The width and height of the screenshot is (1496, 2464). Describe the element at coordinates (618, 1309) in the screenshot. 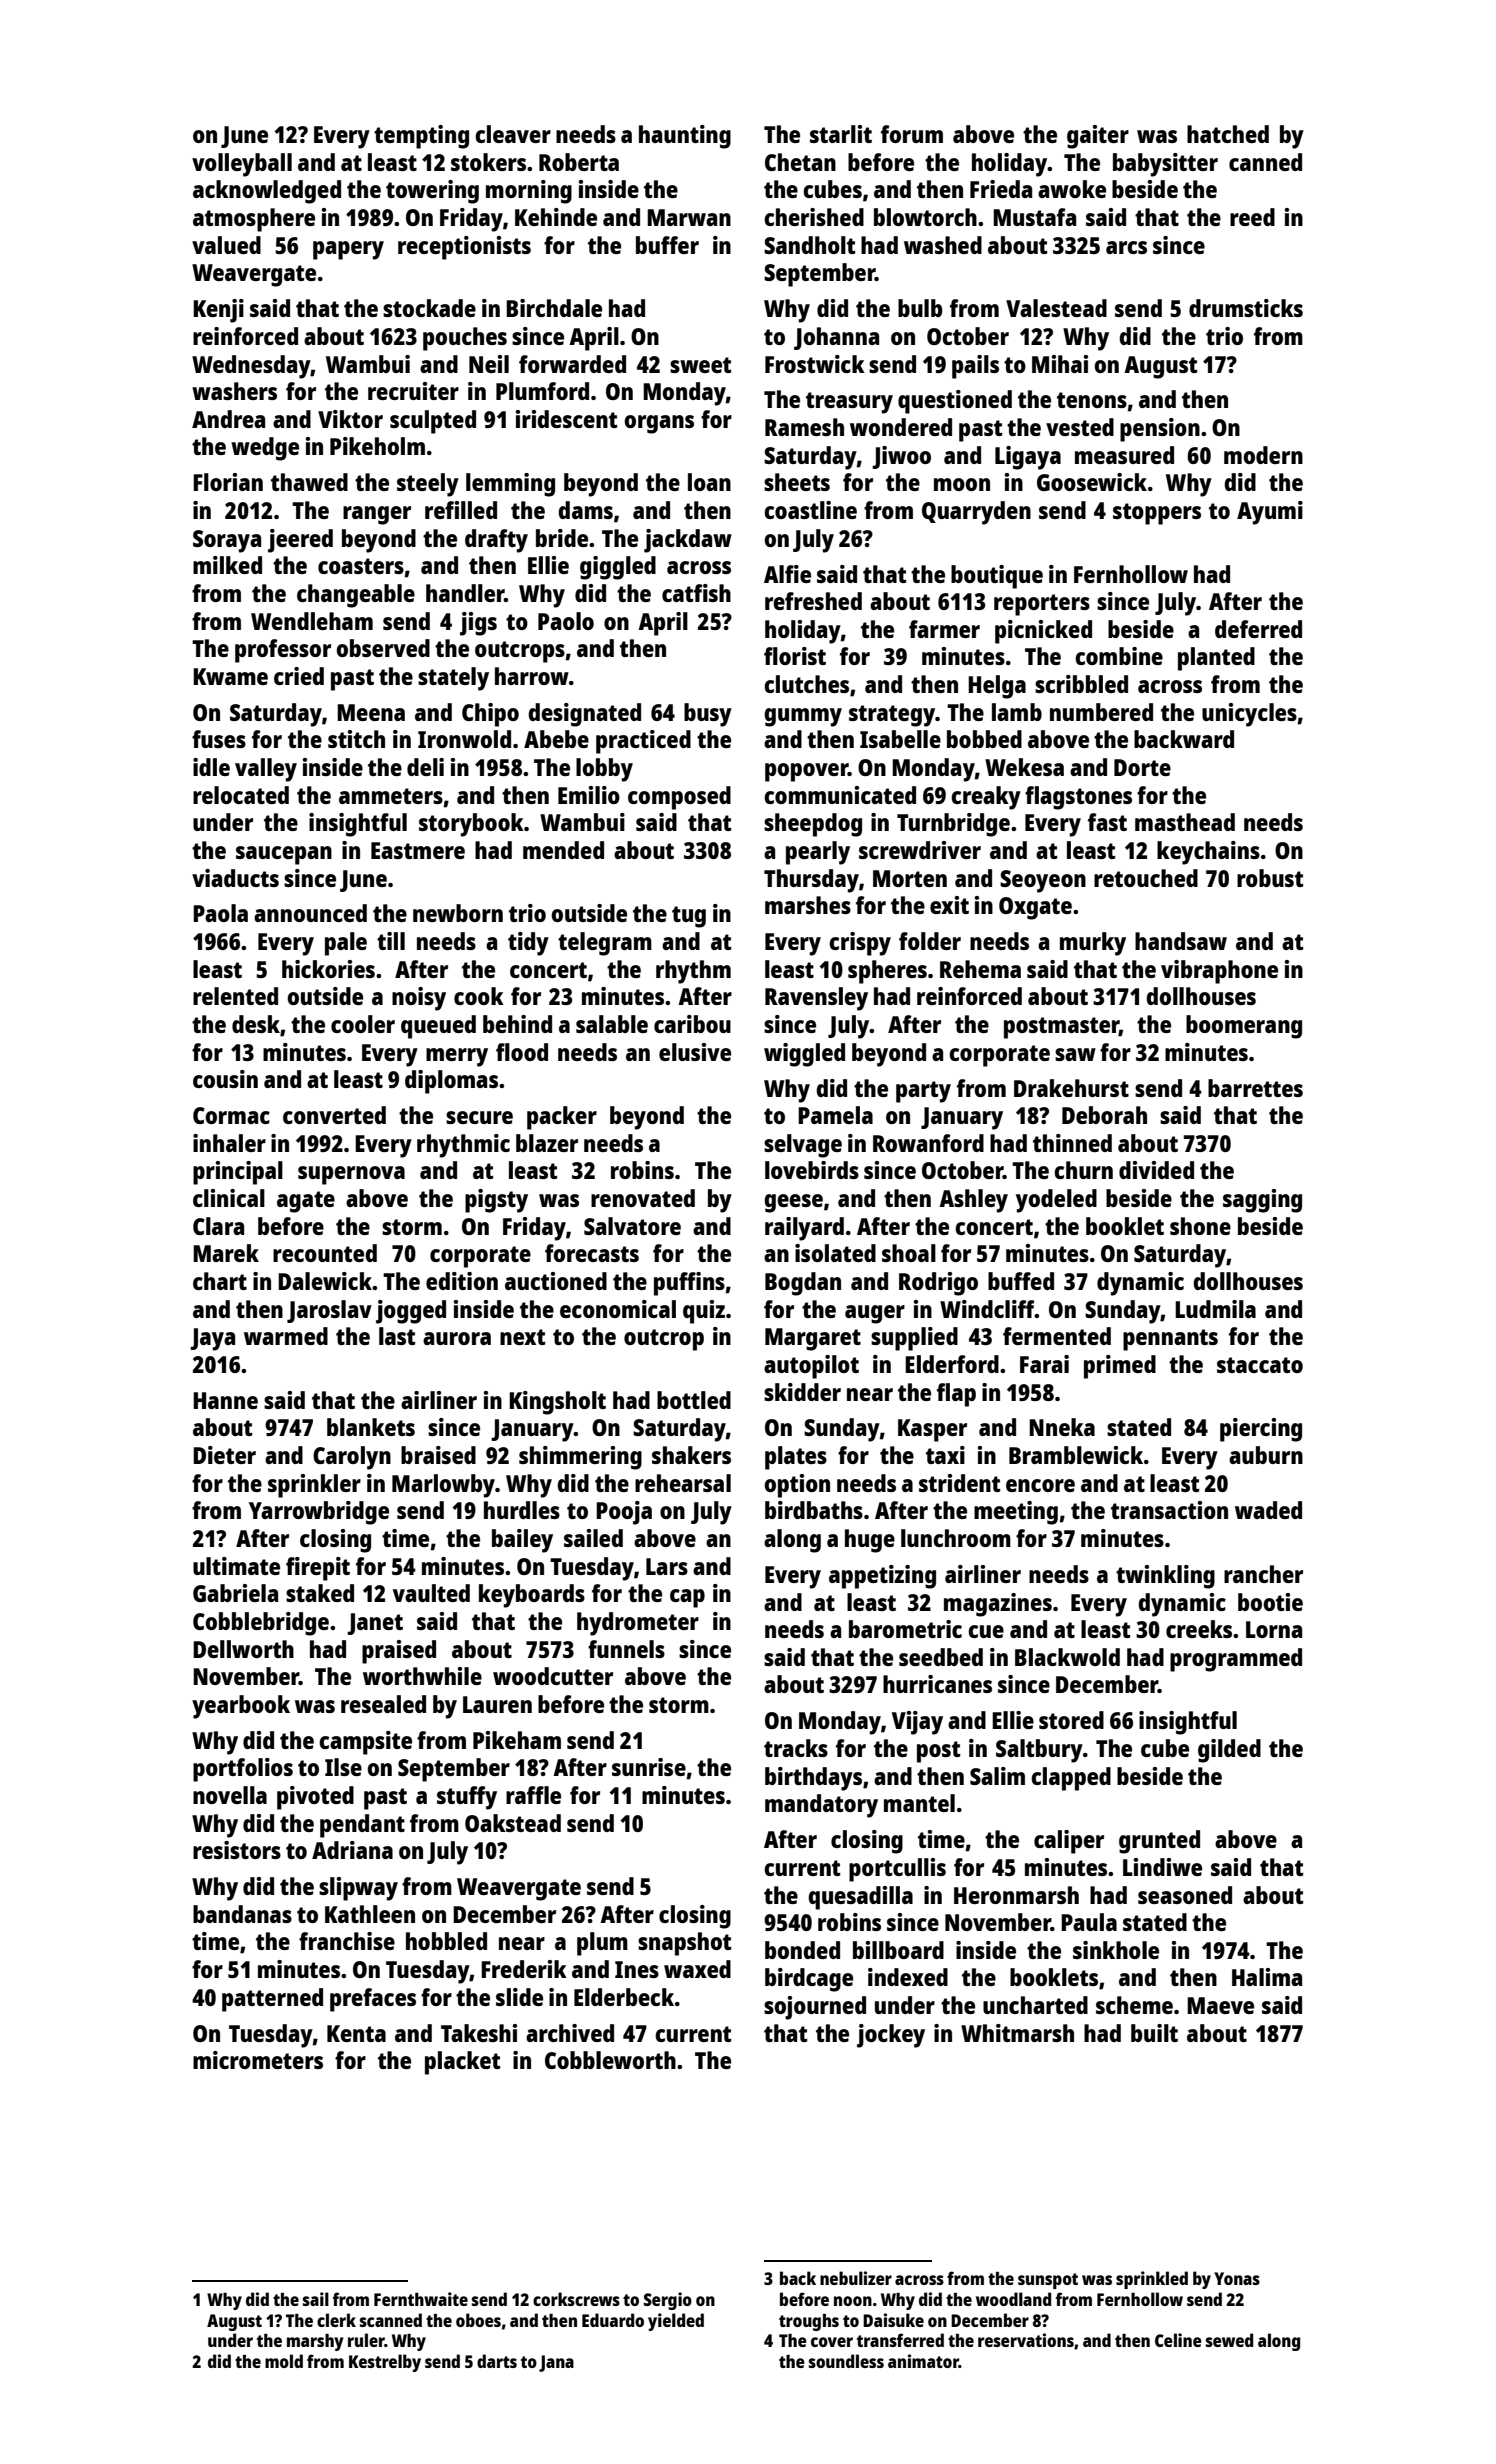

I see `economical` at that location.
